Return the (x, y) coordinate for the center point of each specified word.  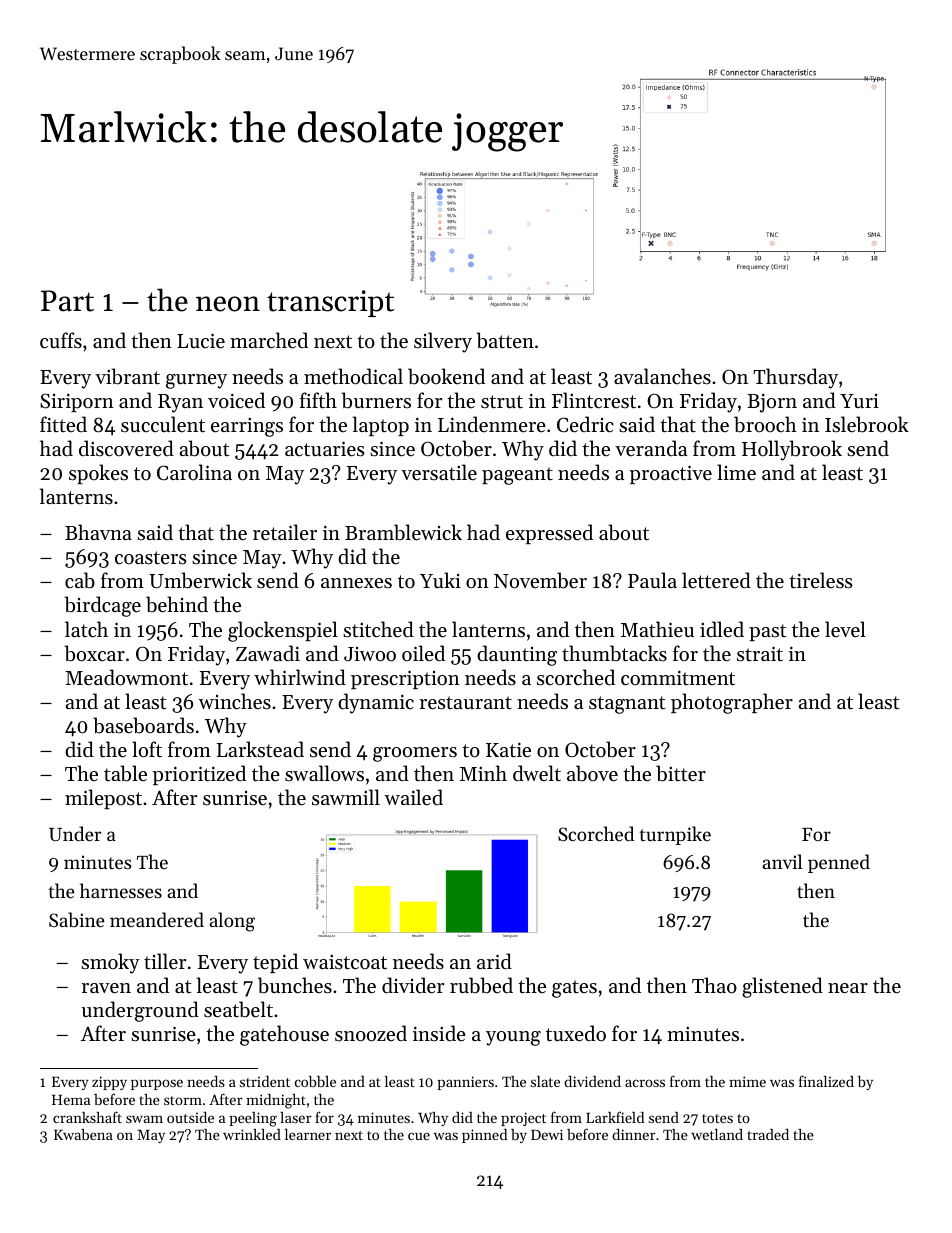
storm (183, 1100)
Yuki (440, 580)
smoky (110, 963)
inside (439, 1033)
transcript (330, 303)
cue (419, 1136)
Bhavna (98, 532)
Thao (714, 985)
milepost (103, 799)
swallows (324, 773)
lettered (716, 580)
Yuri (859, 401)
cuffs (61, 340)
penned (839, 863)
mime (747, 1081)
